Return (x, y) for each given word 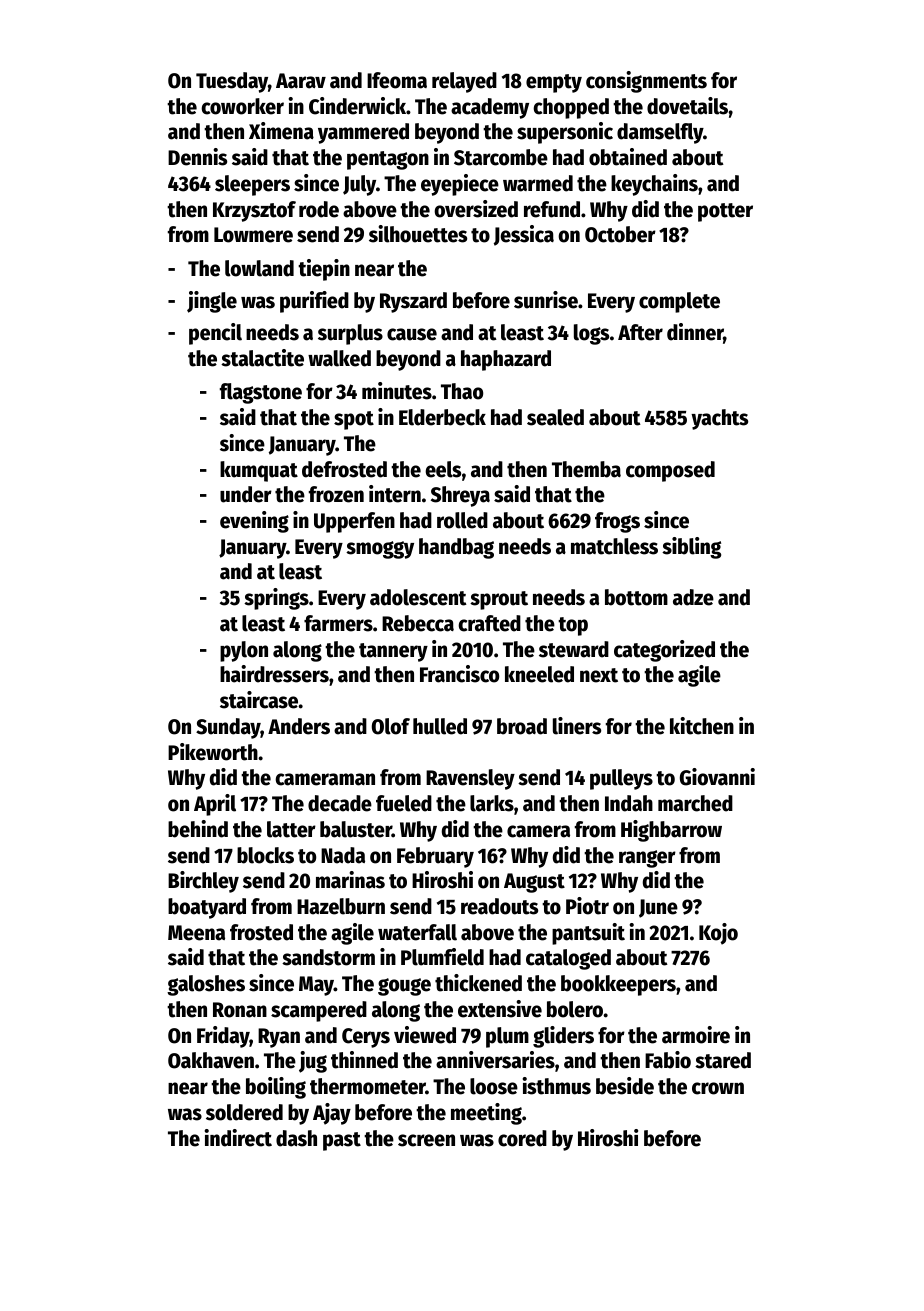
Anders (299, 726)
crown (718, 1088)
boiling (276, 1088)
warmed (538, 183)
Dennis (197, 157)
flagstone (261, 393)
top (573, 626)
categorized (664, 651)
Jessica (524, 235)
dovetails (687, 106)
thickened (478, 983)
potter (725, 212)
